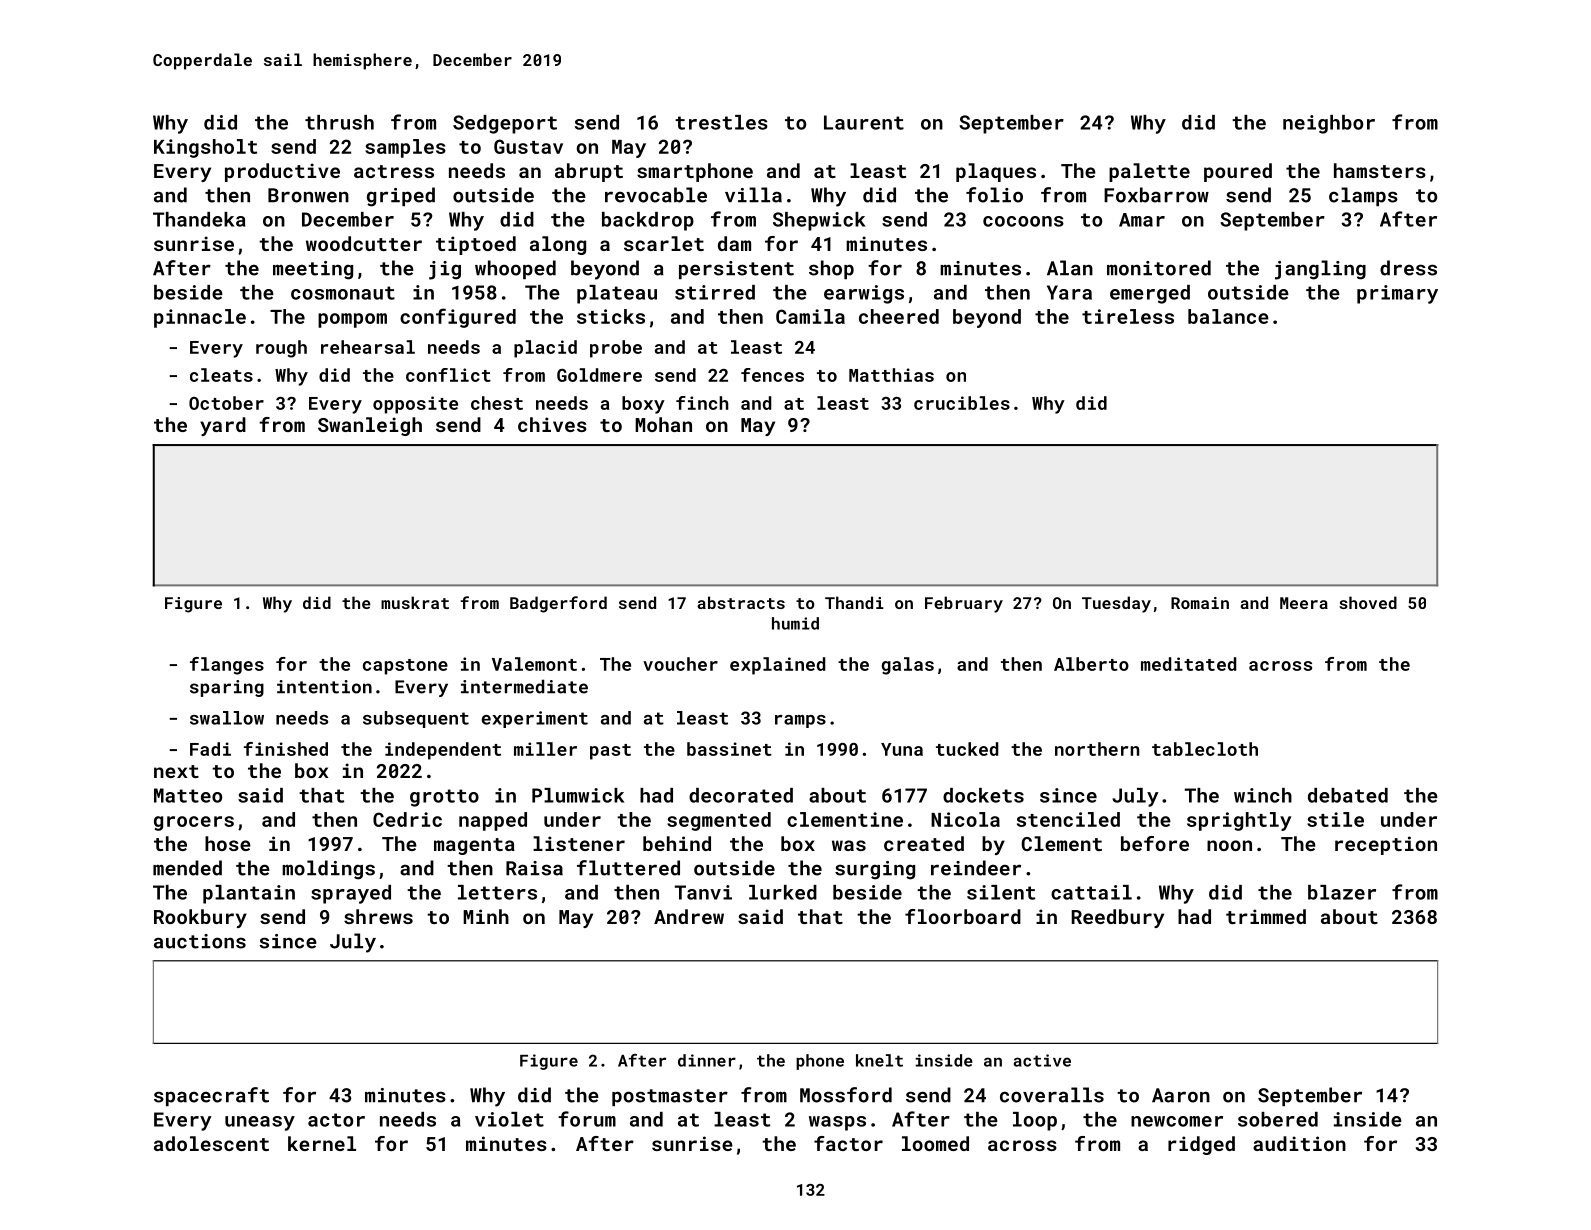 This image has width=1591, height=1230. What do you see at coordinates (734, 243) in the image?
I see `dam` at bounding box center [734, 243].
